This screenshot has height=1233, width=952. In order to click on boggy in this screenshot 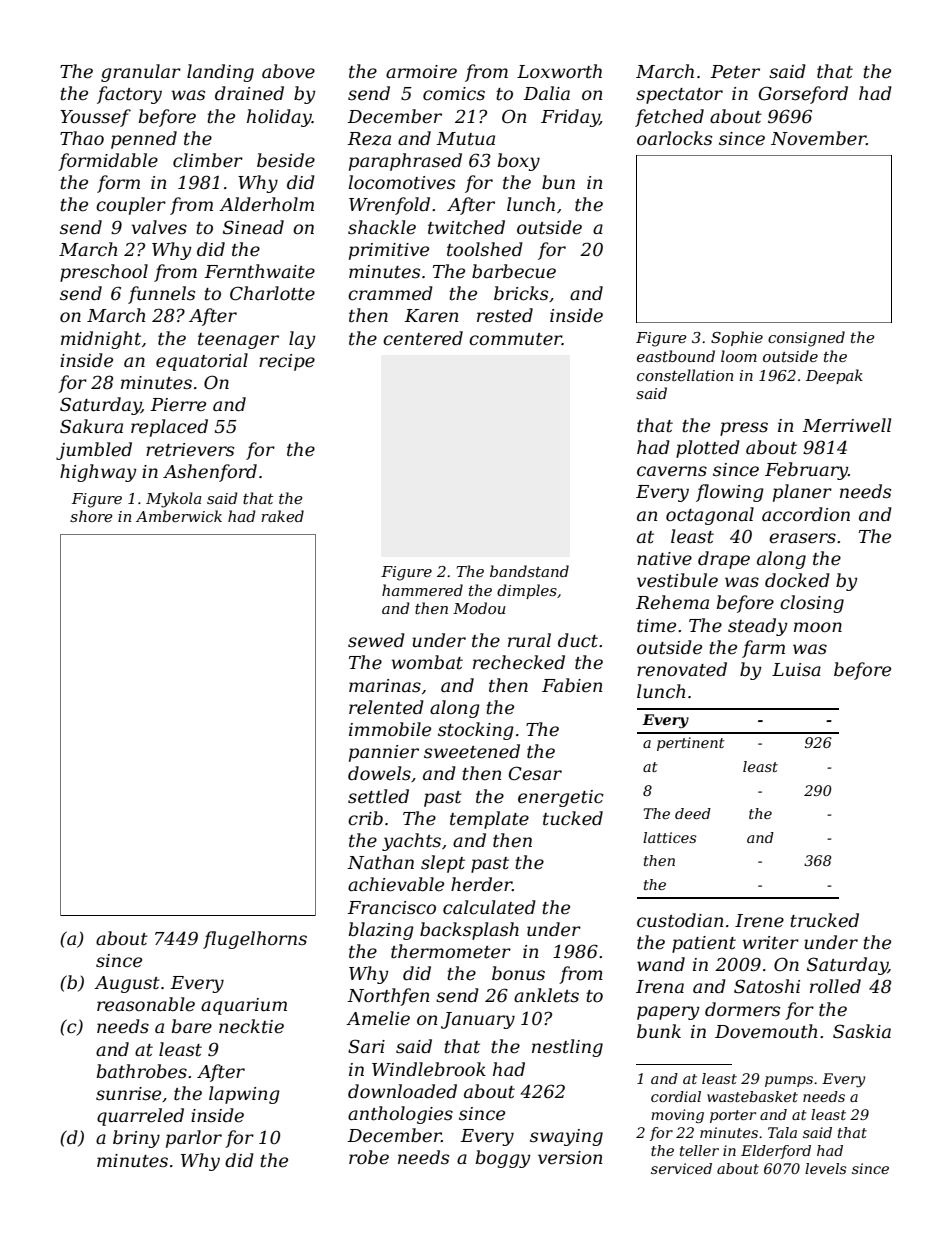, I will do `click(503, 1159)`.
